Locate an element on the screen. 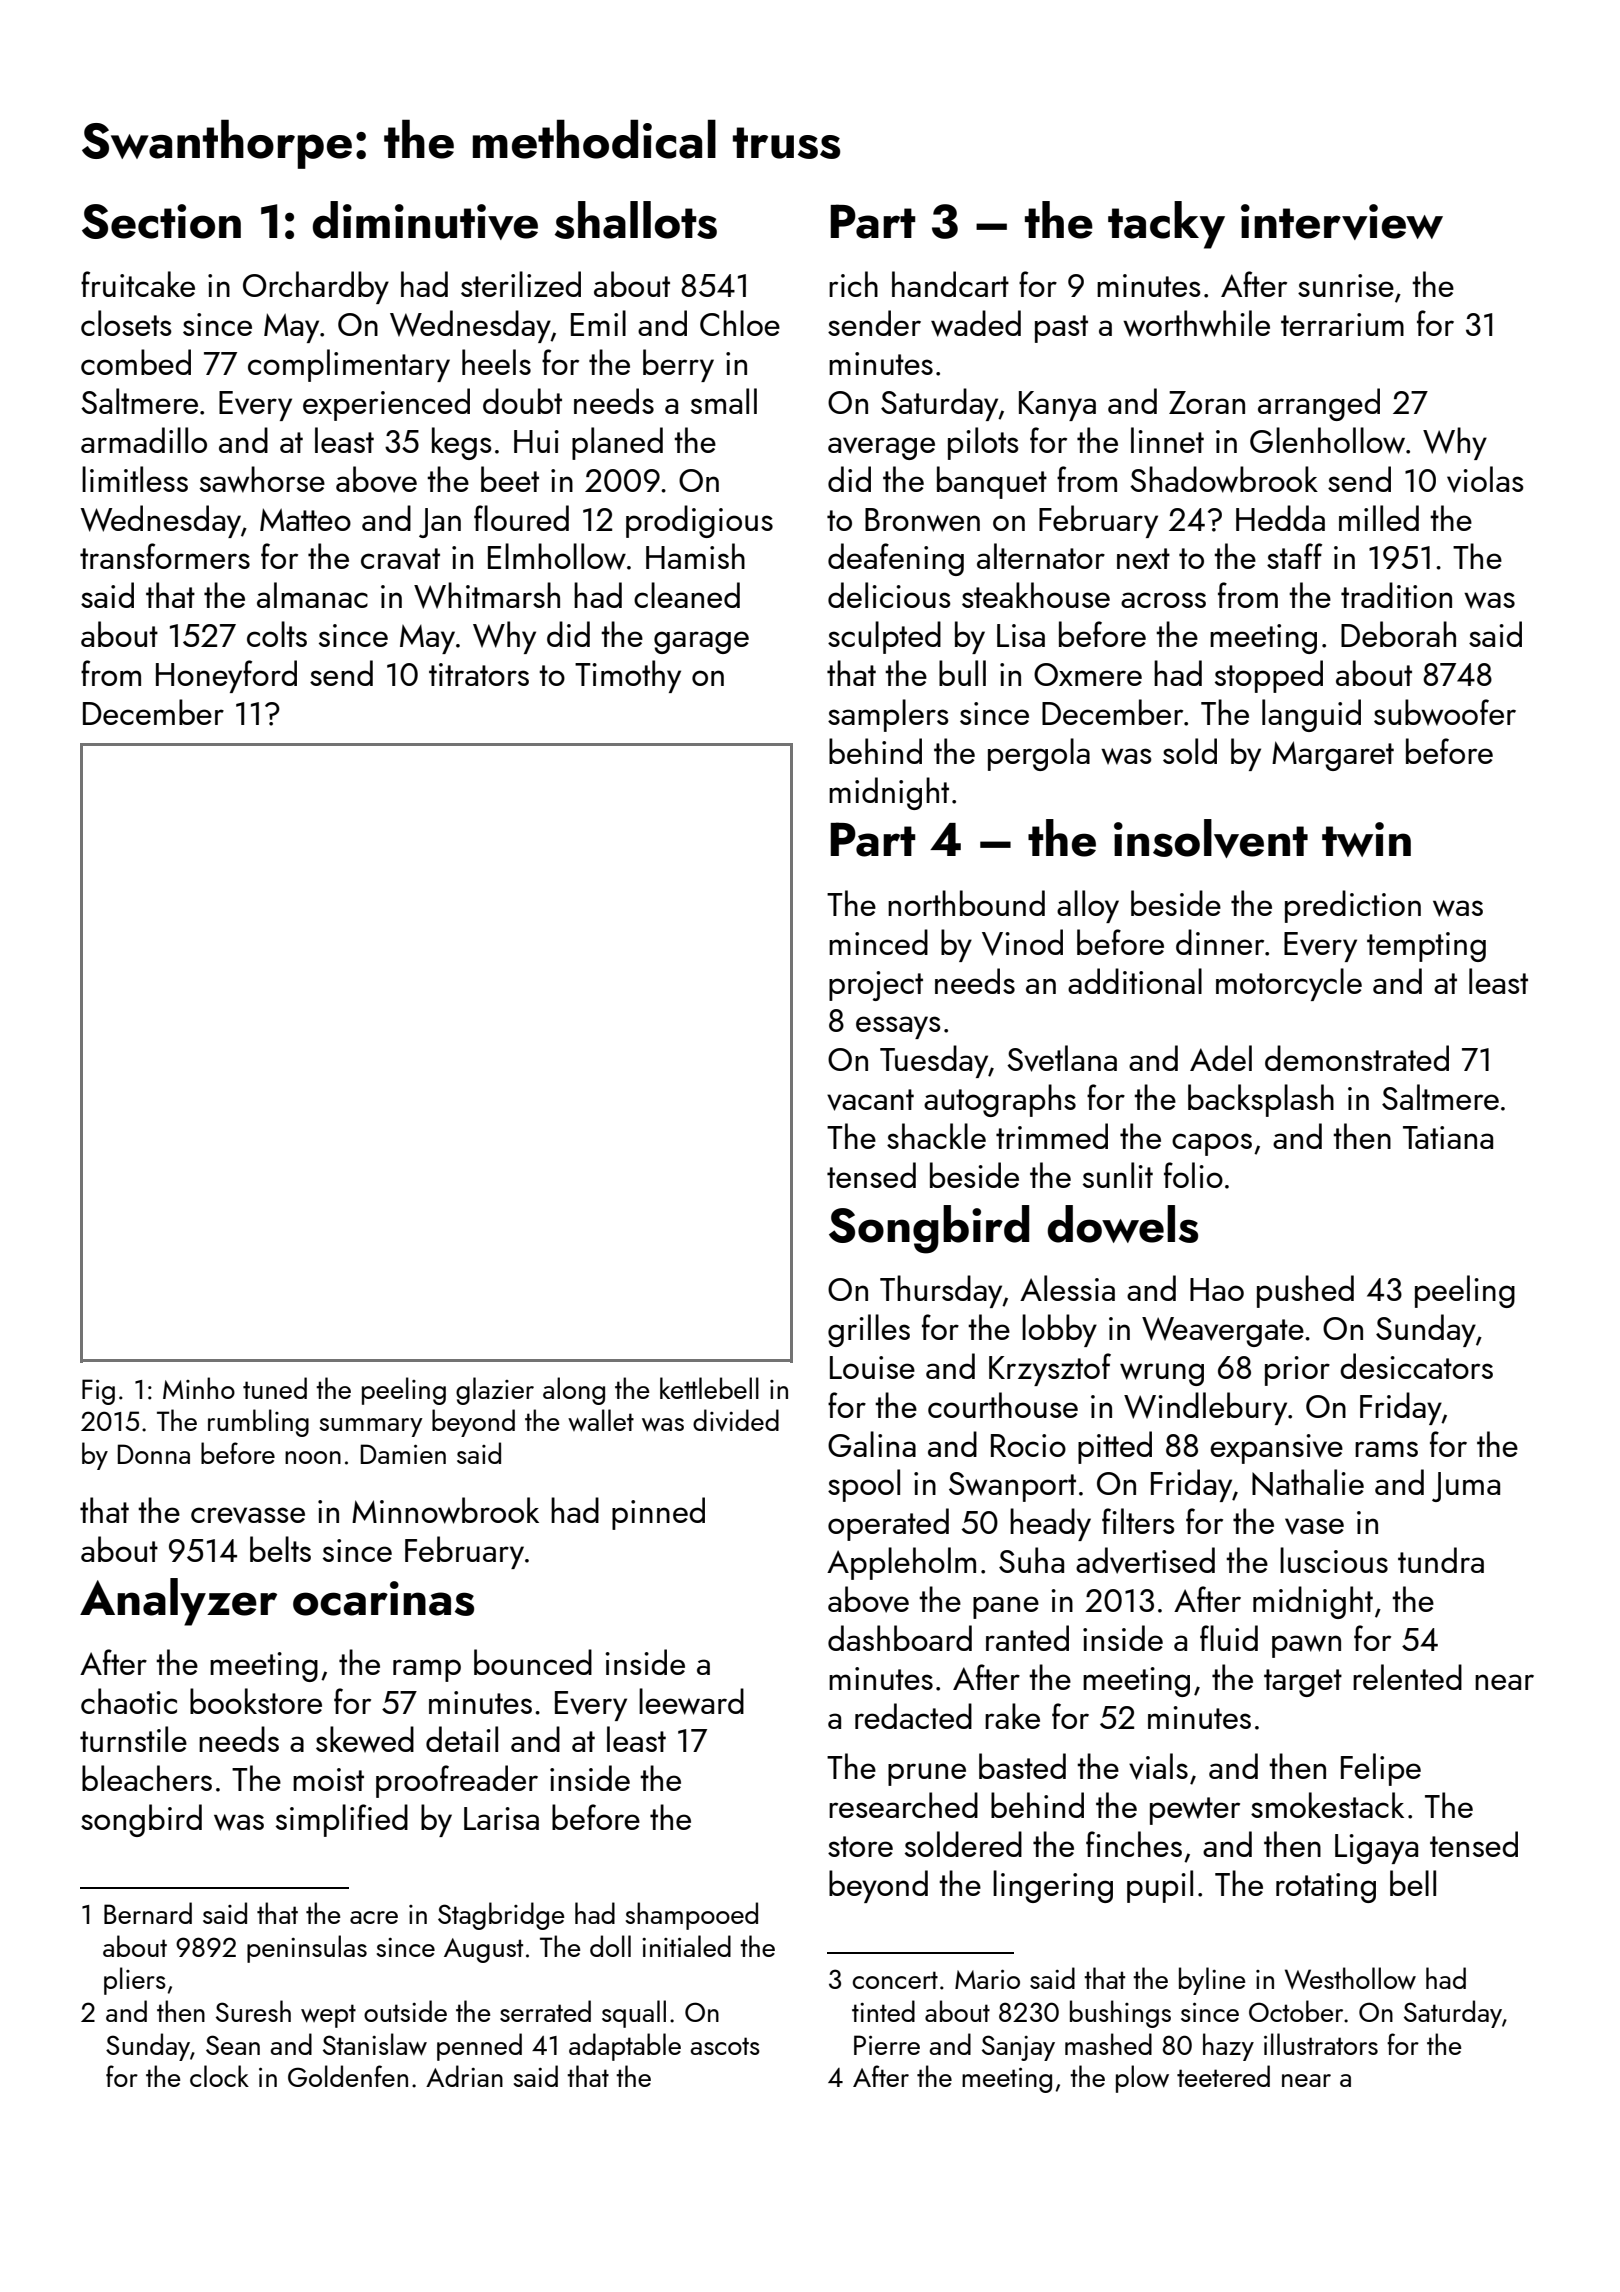 This screenshot has width=1620, height=2292. Damien is located at coordinates (403, 1454).
